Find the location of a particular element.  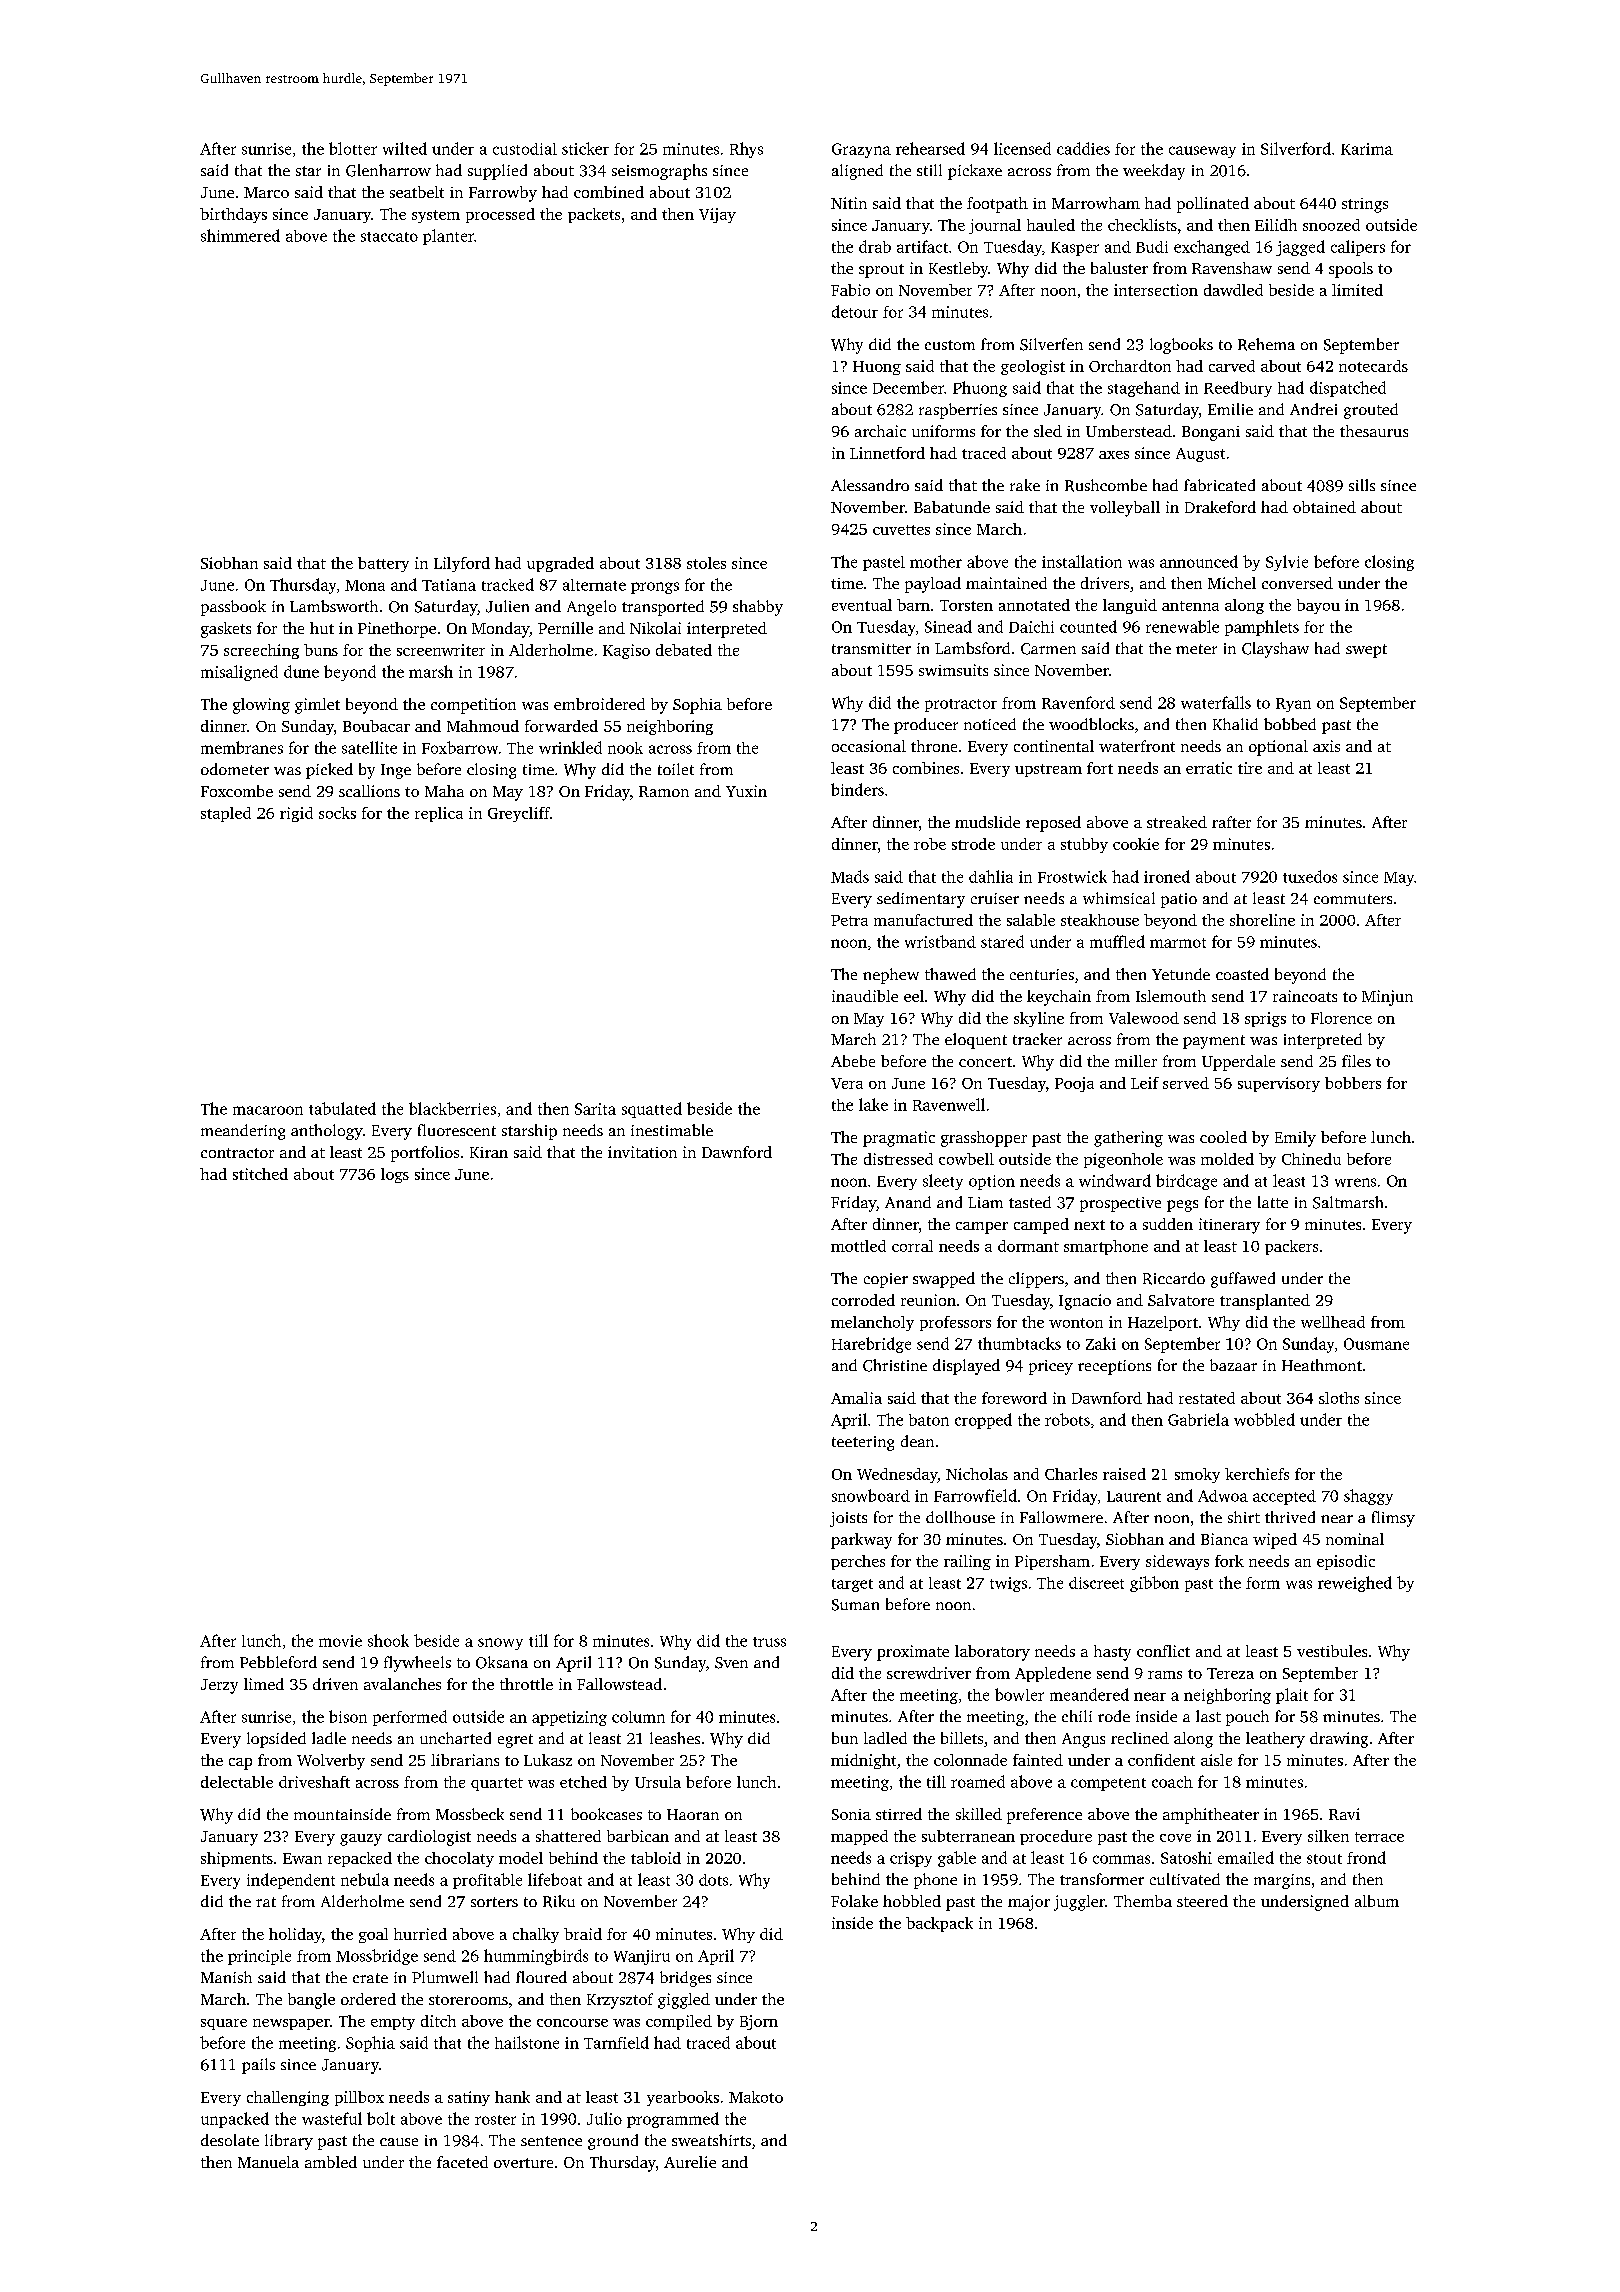

socks is located at coordinates (337, 813).
